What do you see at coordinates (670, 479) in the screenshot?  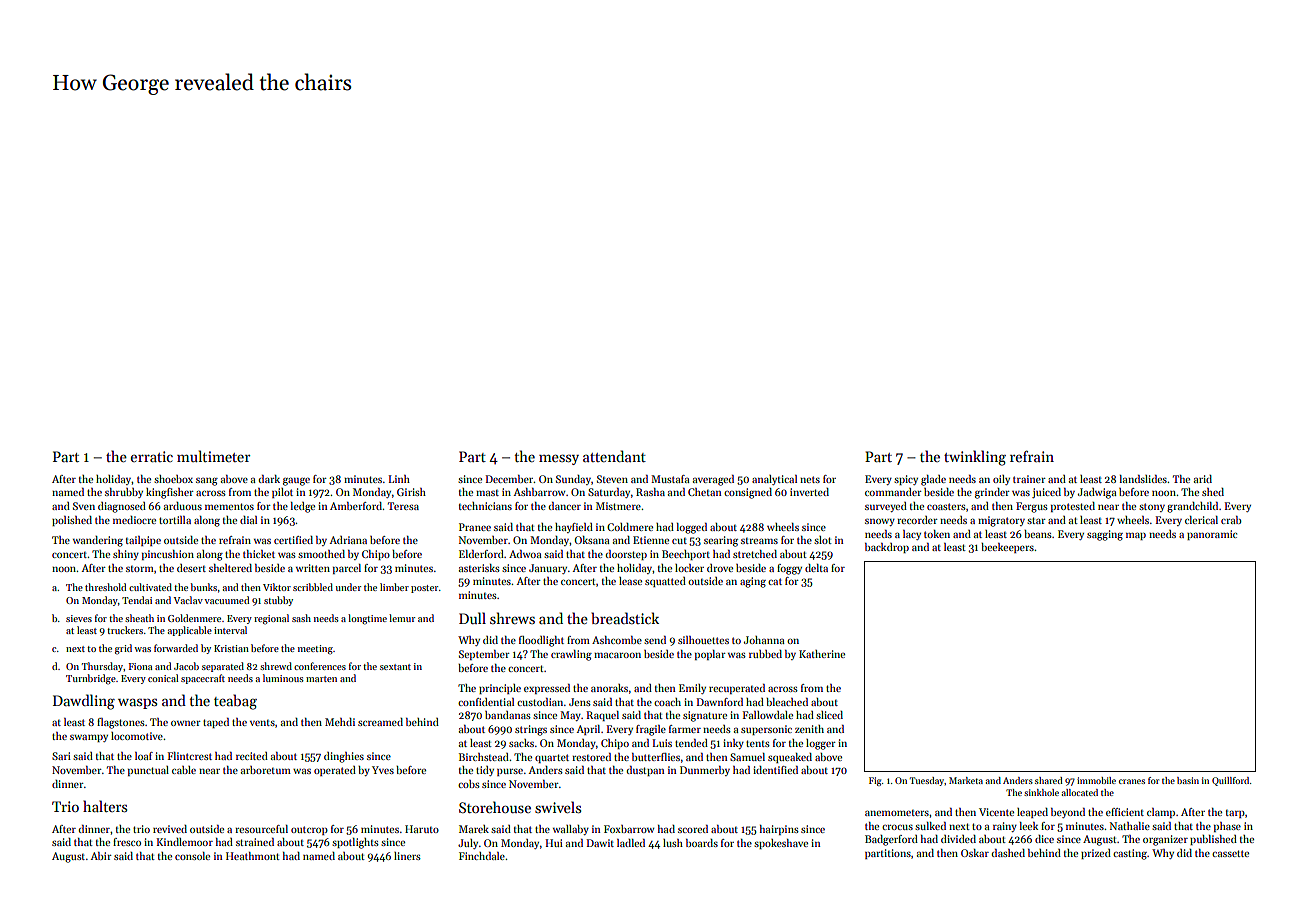 I see `Mustafa` at bounding box center [670, 479].
